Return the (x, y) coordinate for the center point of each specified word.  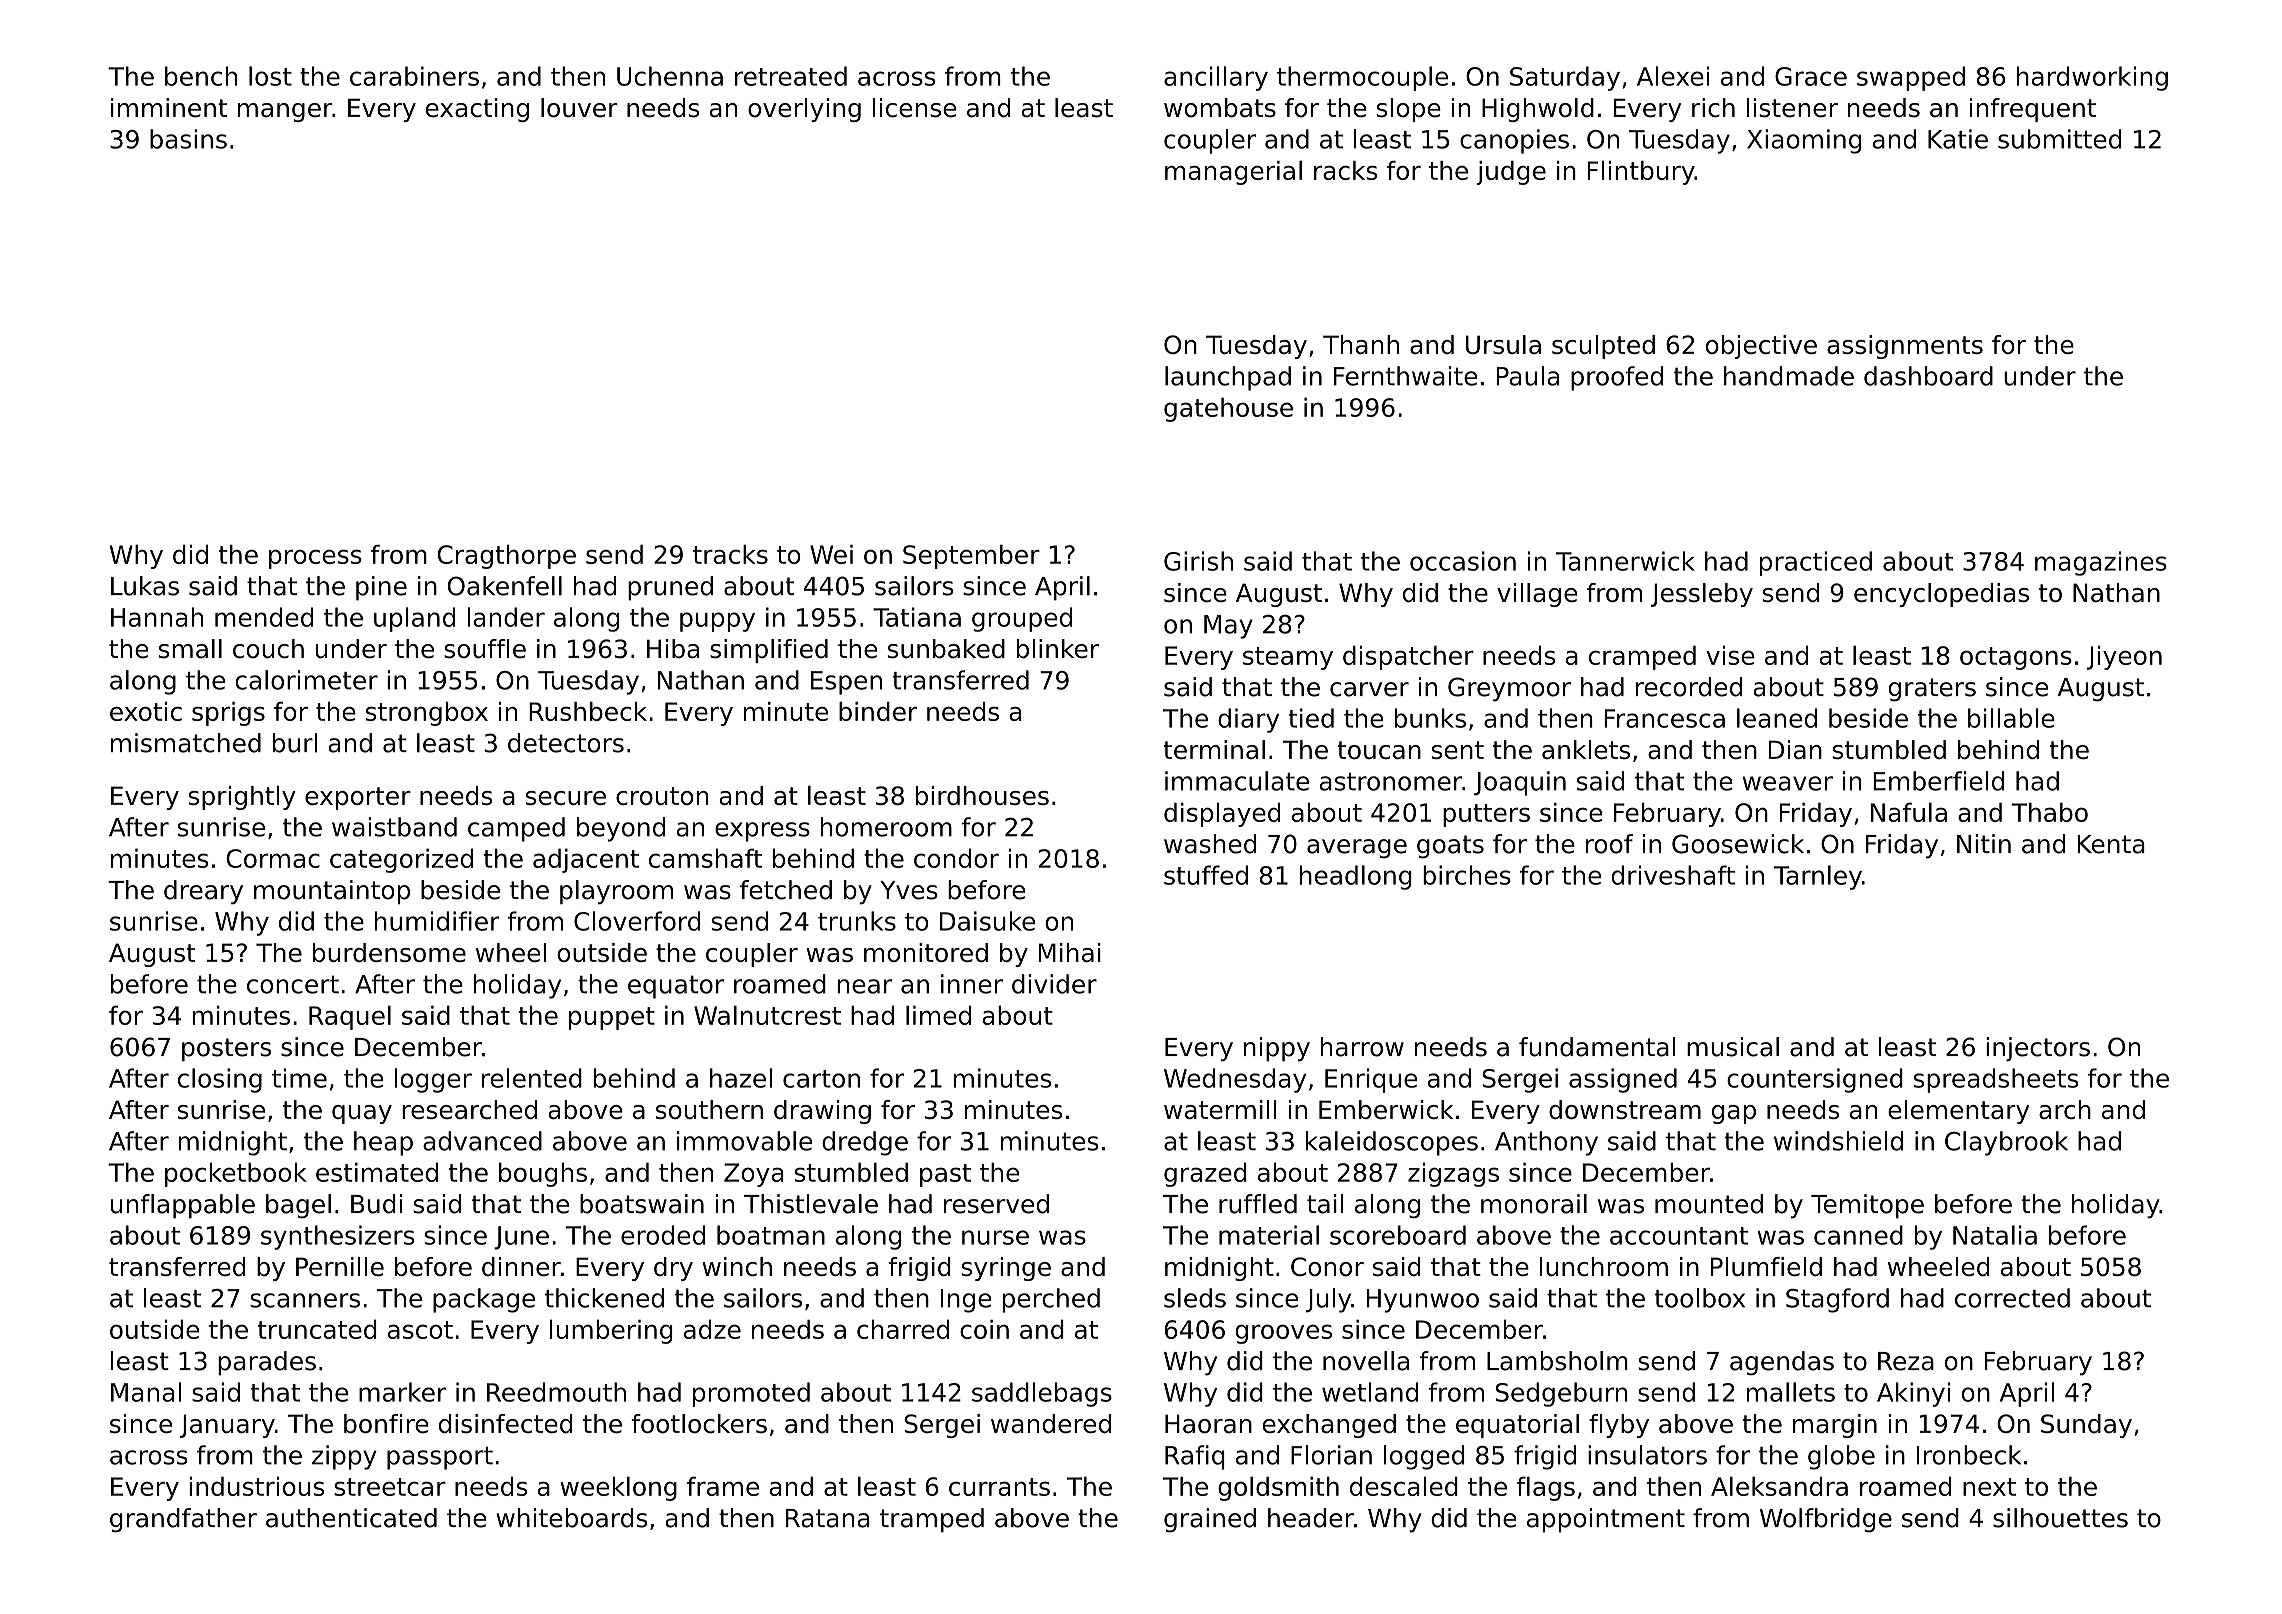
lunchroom (1604, 1266)
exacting (477, 110)
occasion (1463, 561)
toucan (1379, 750)
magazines (2101, 563)
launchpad (1228, 378)
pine (381, 588)
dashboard (1928, 376)
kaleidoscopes (1392, 1143)
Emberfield (1938, 781)
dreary (203, 892)
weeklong (618, 1488)
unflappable (183, 1206)
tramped (932, 1520)
